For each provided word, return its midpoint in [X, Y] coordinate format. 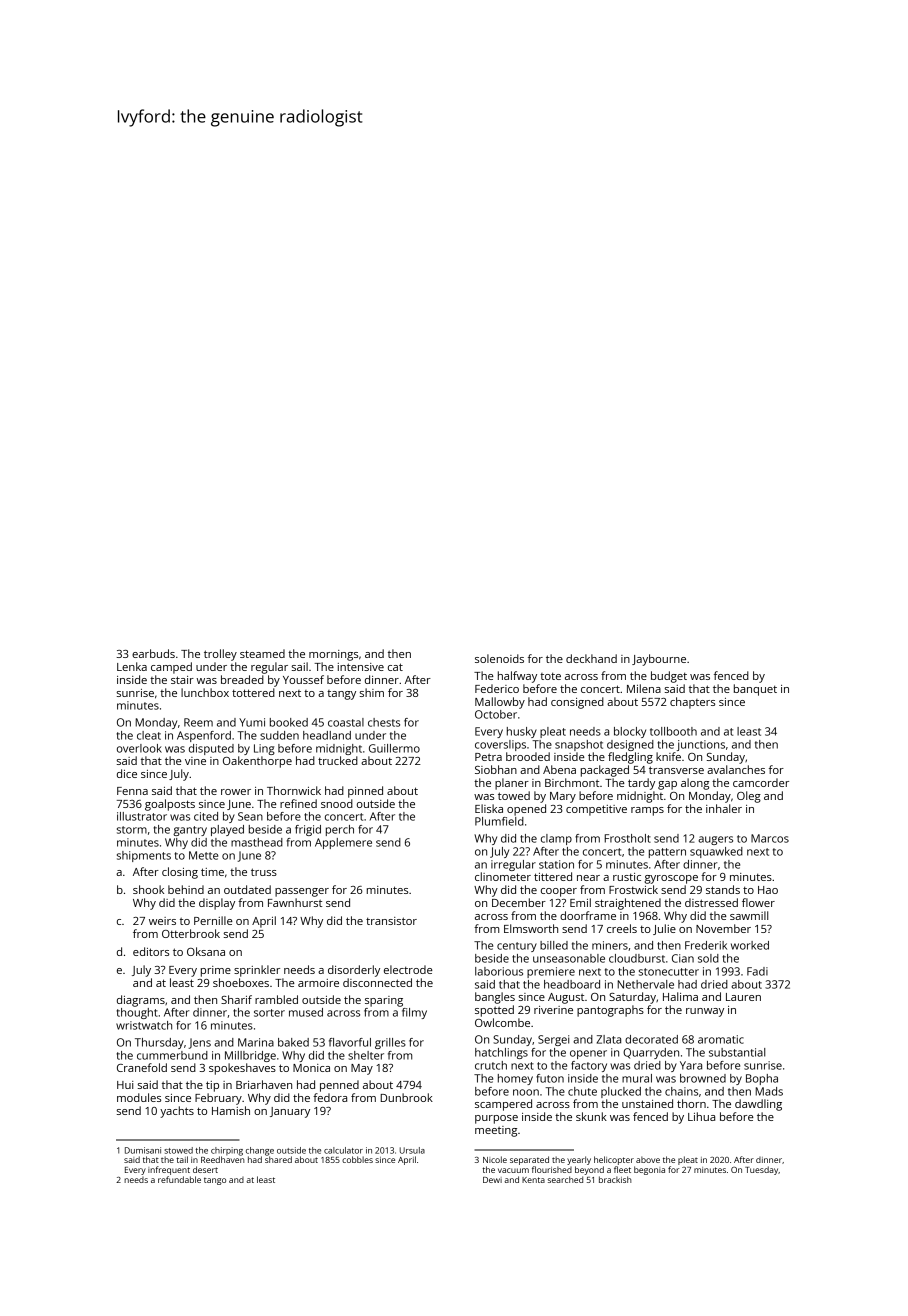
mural [637, 1078]
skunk [591, 1116]
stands [723, 889]
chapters [692, 703]
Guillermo [394, 748]
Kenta [533, 1180]
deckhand [591, 658]
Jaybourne [659, 660]
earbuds [153, 653]
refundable [179, 1179]
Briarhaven [264, 1084]
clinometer [503, 876]
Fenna [132, 791]
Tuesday [762, 1170]
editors [151, 951]
